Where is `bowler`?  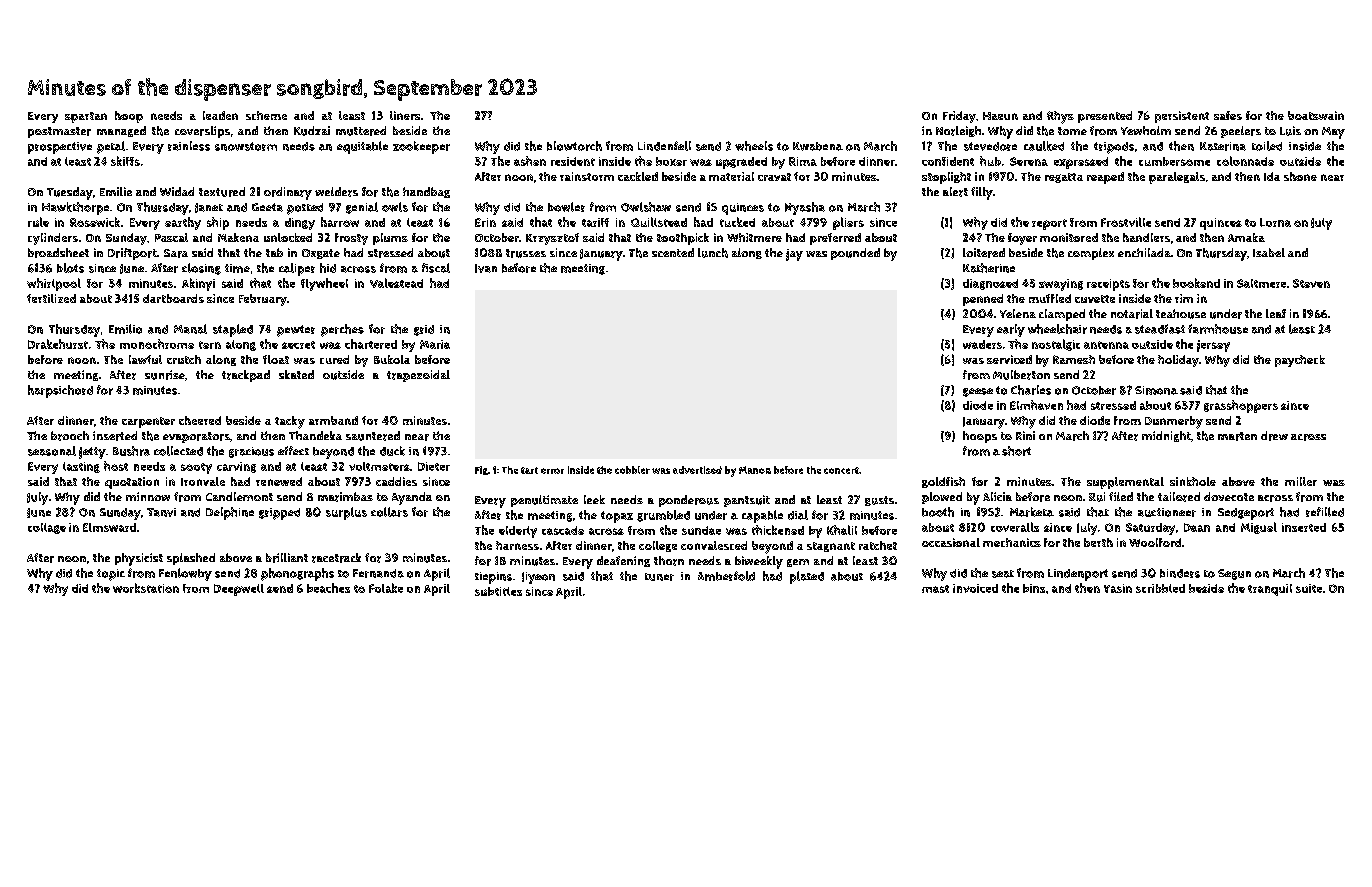 bowler is located at coordinates (566, 207).
